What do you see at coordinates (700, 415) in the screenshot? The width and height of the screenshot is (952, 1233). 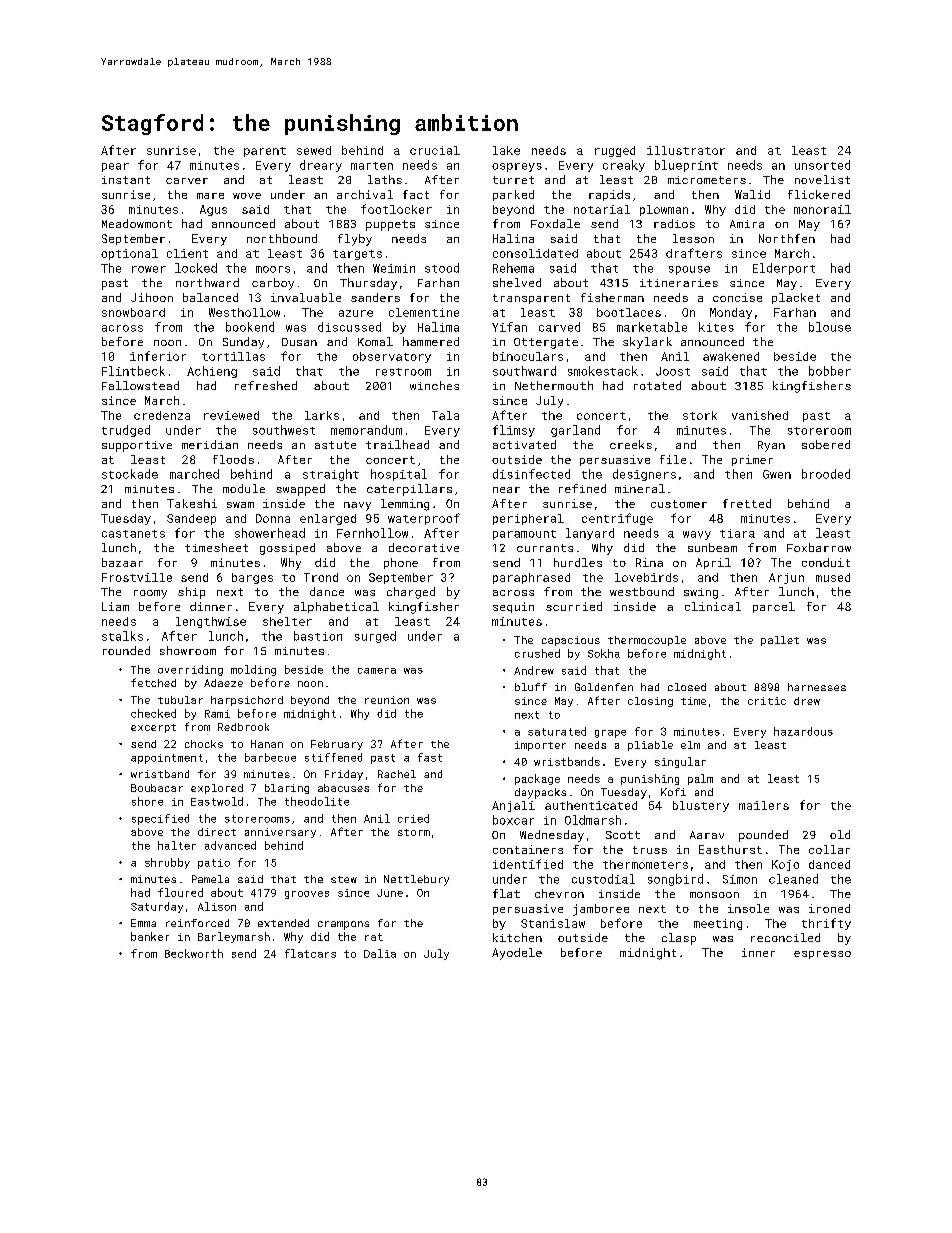 I see `stork` at bounding box center [700, 415].
